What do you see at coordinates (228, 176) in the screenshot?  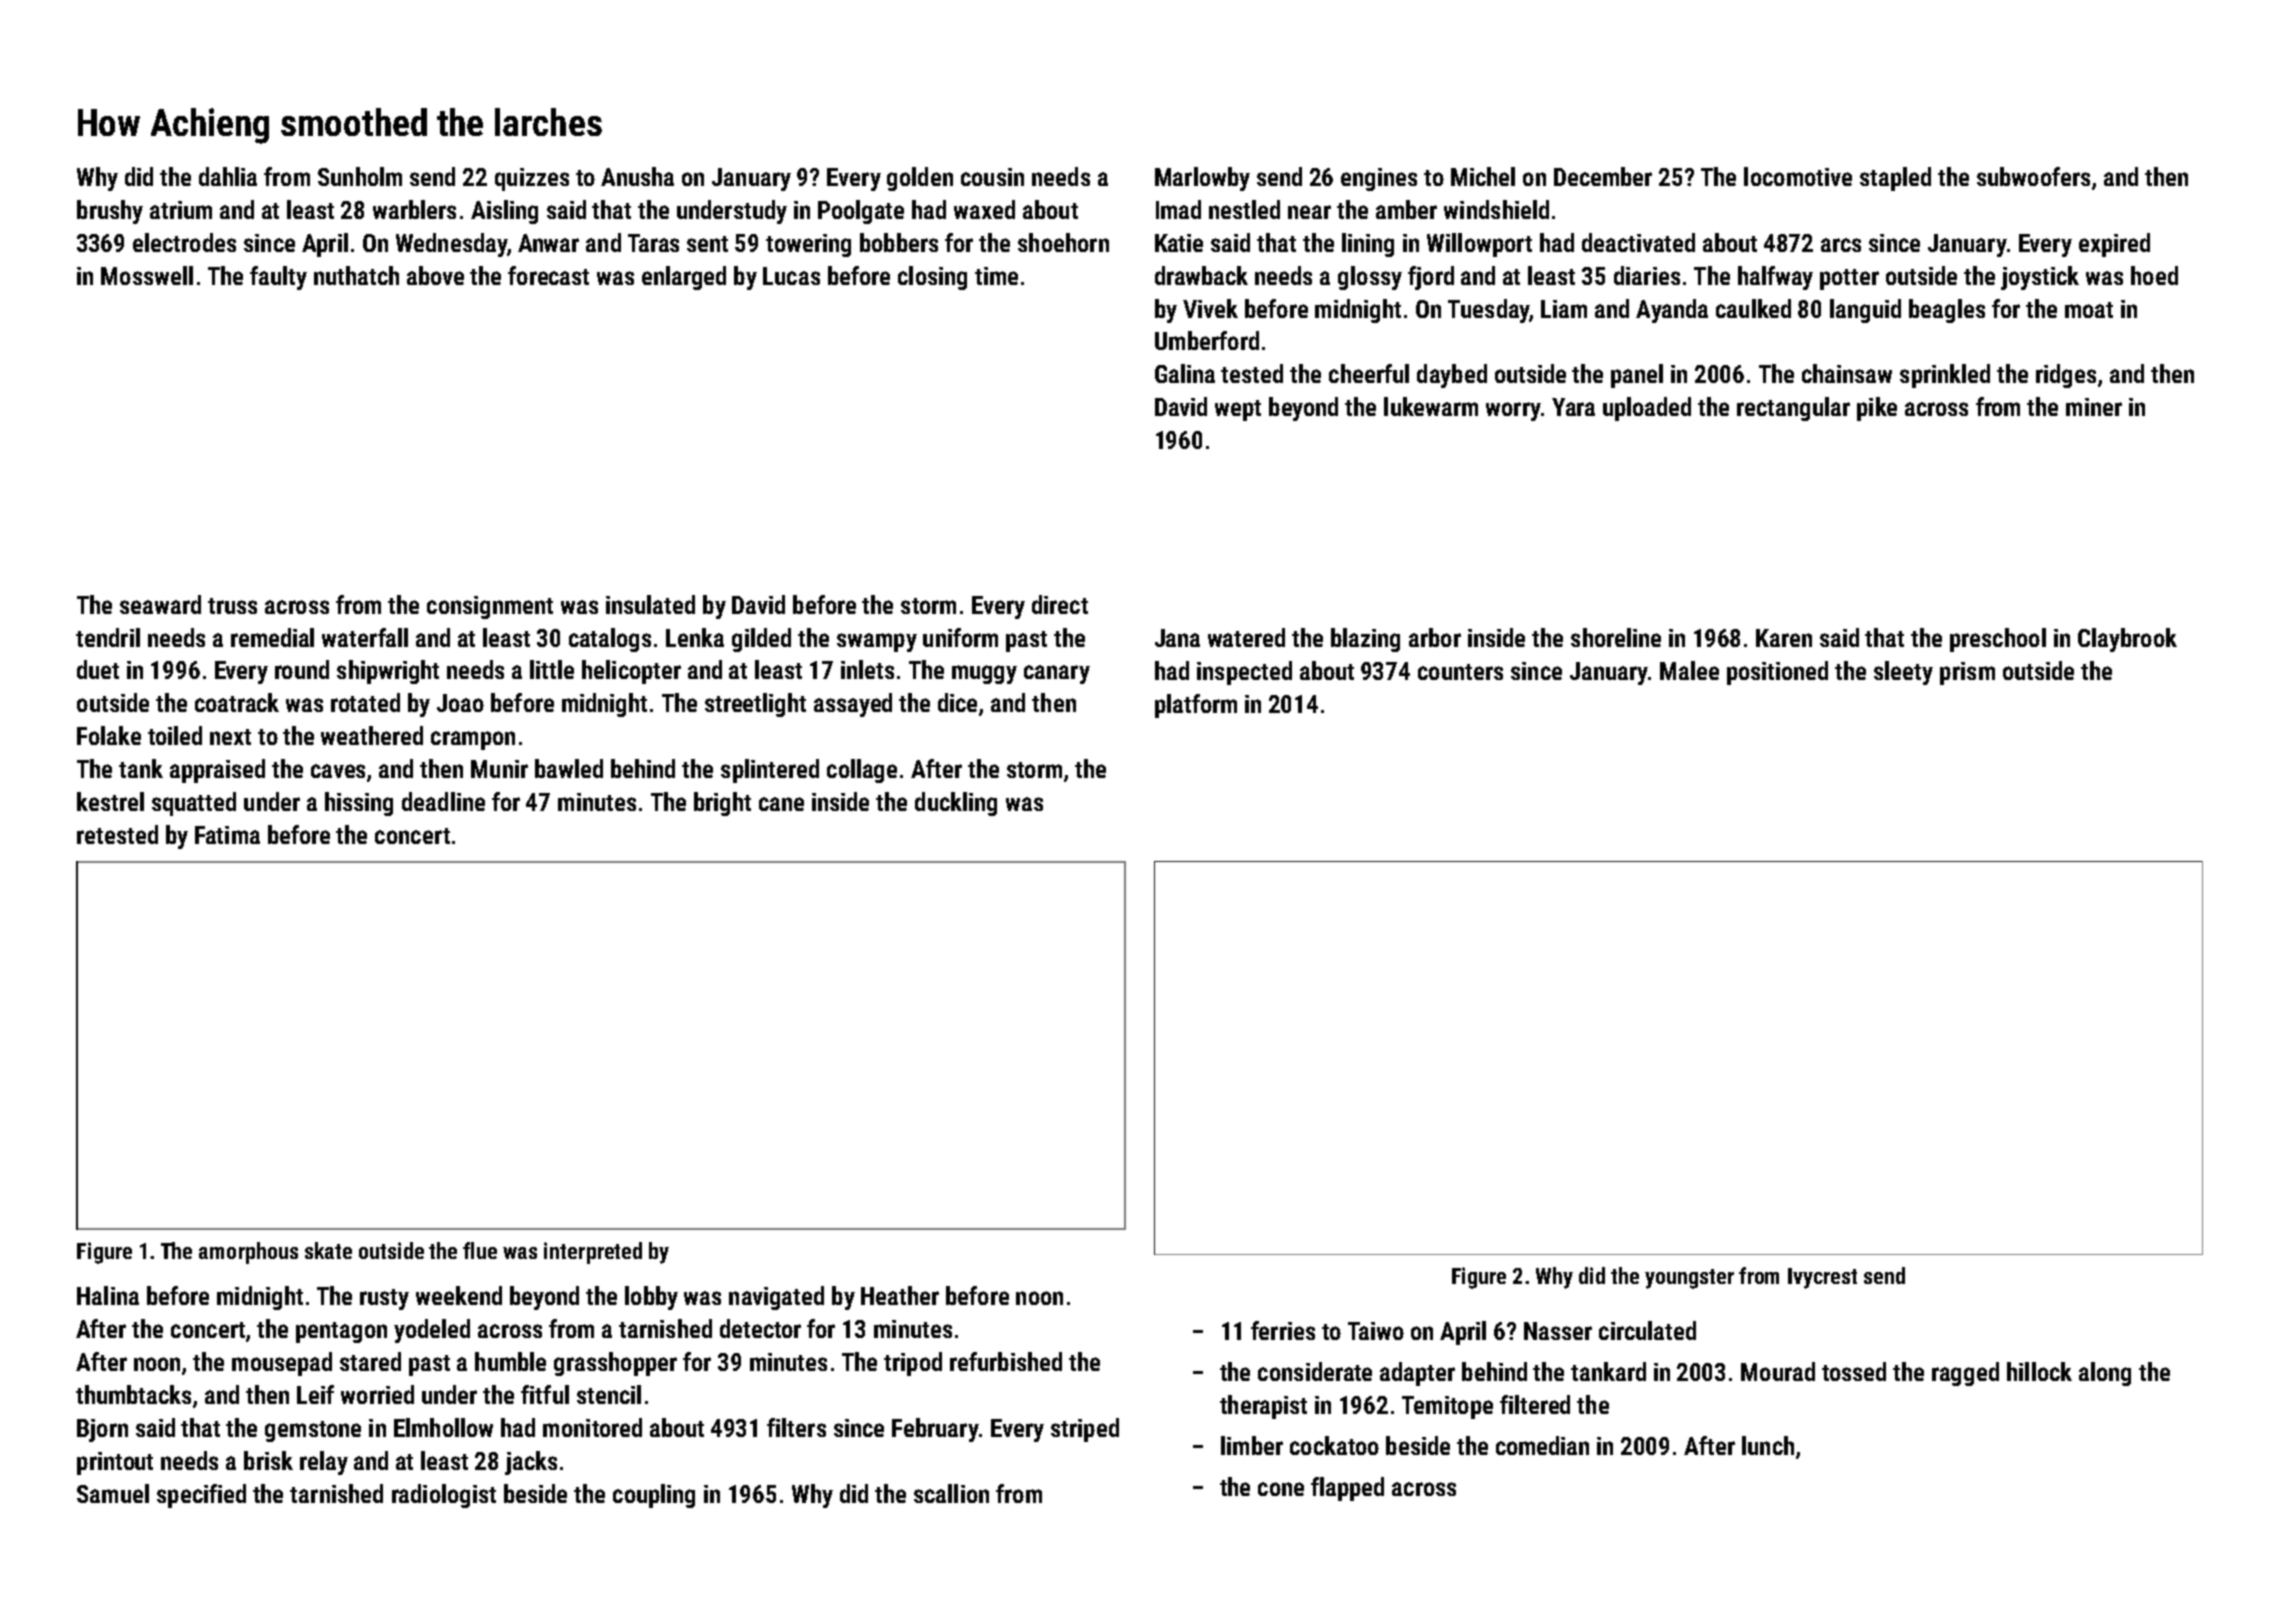 I see `dahlia` at bounding box center [228, 176].
